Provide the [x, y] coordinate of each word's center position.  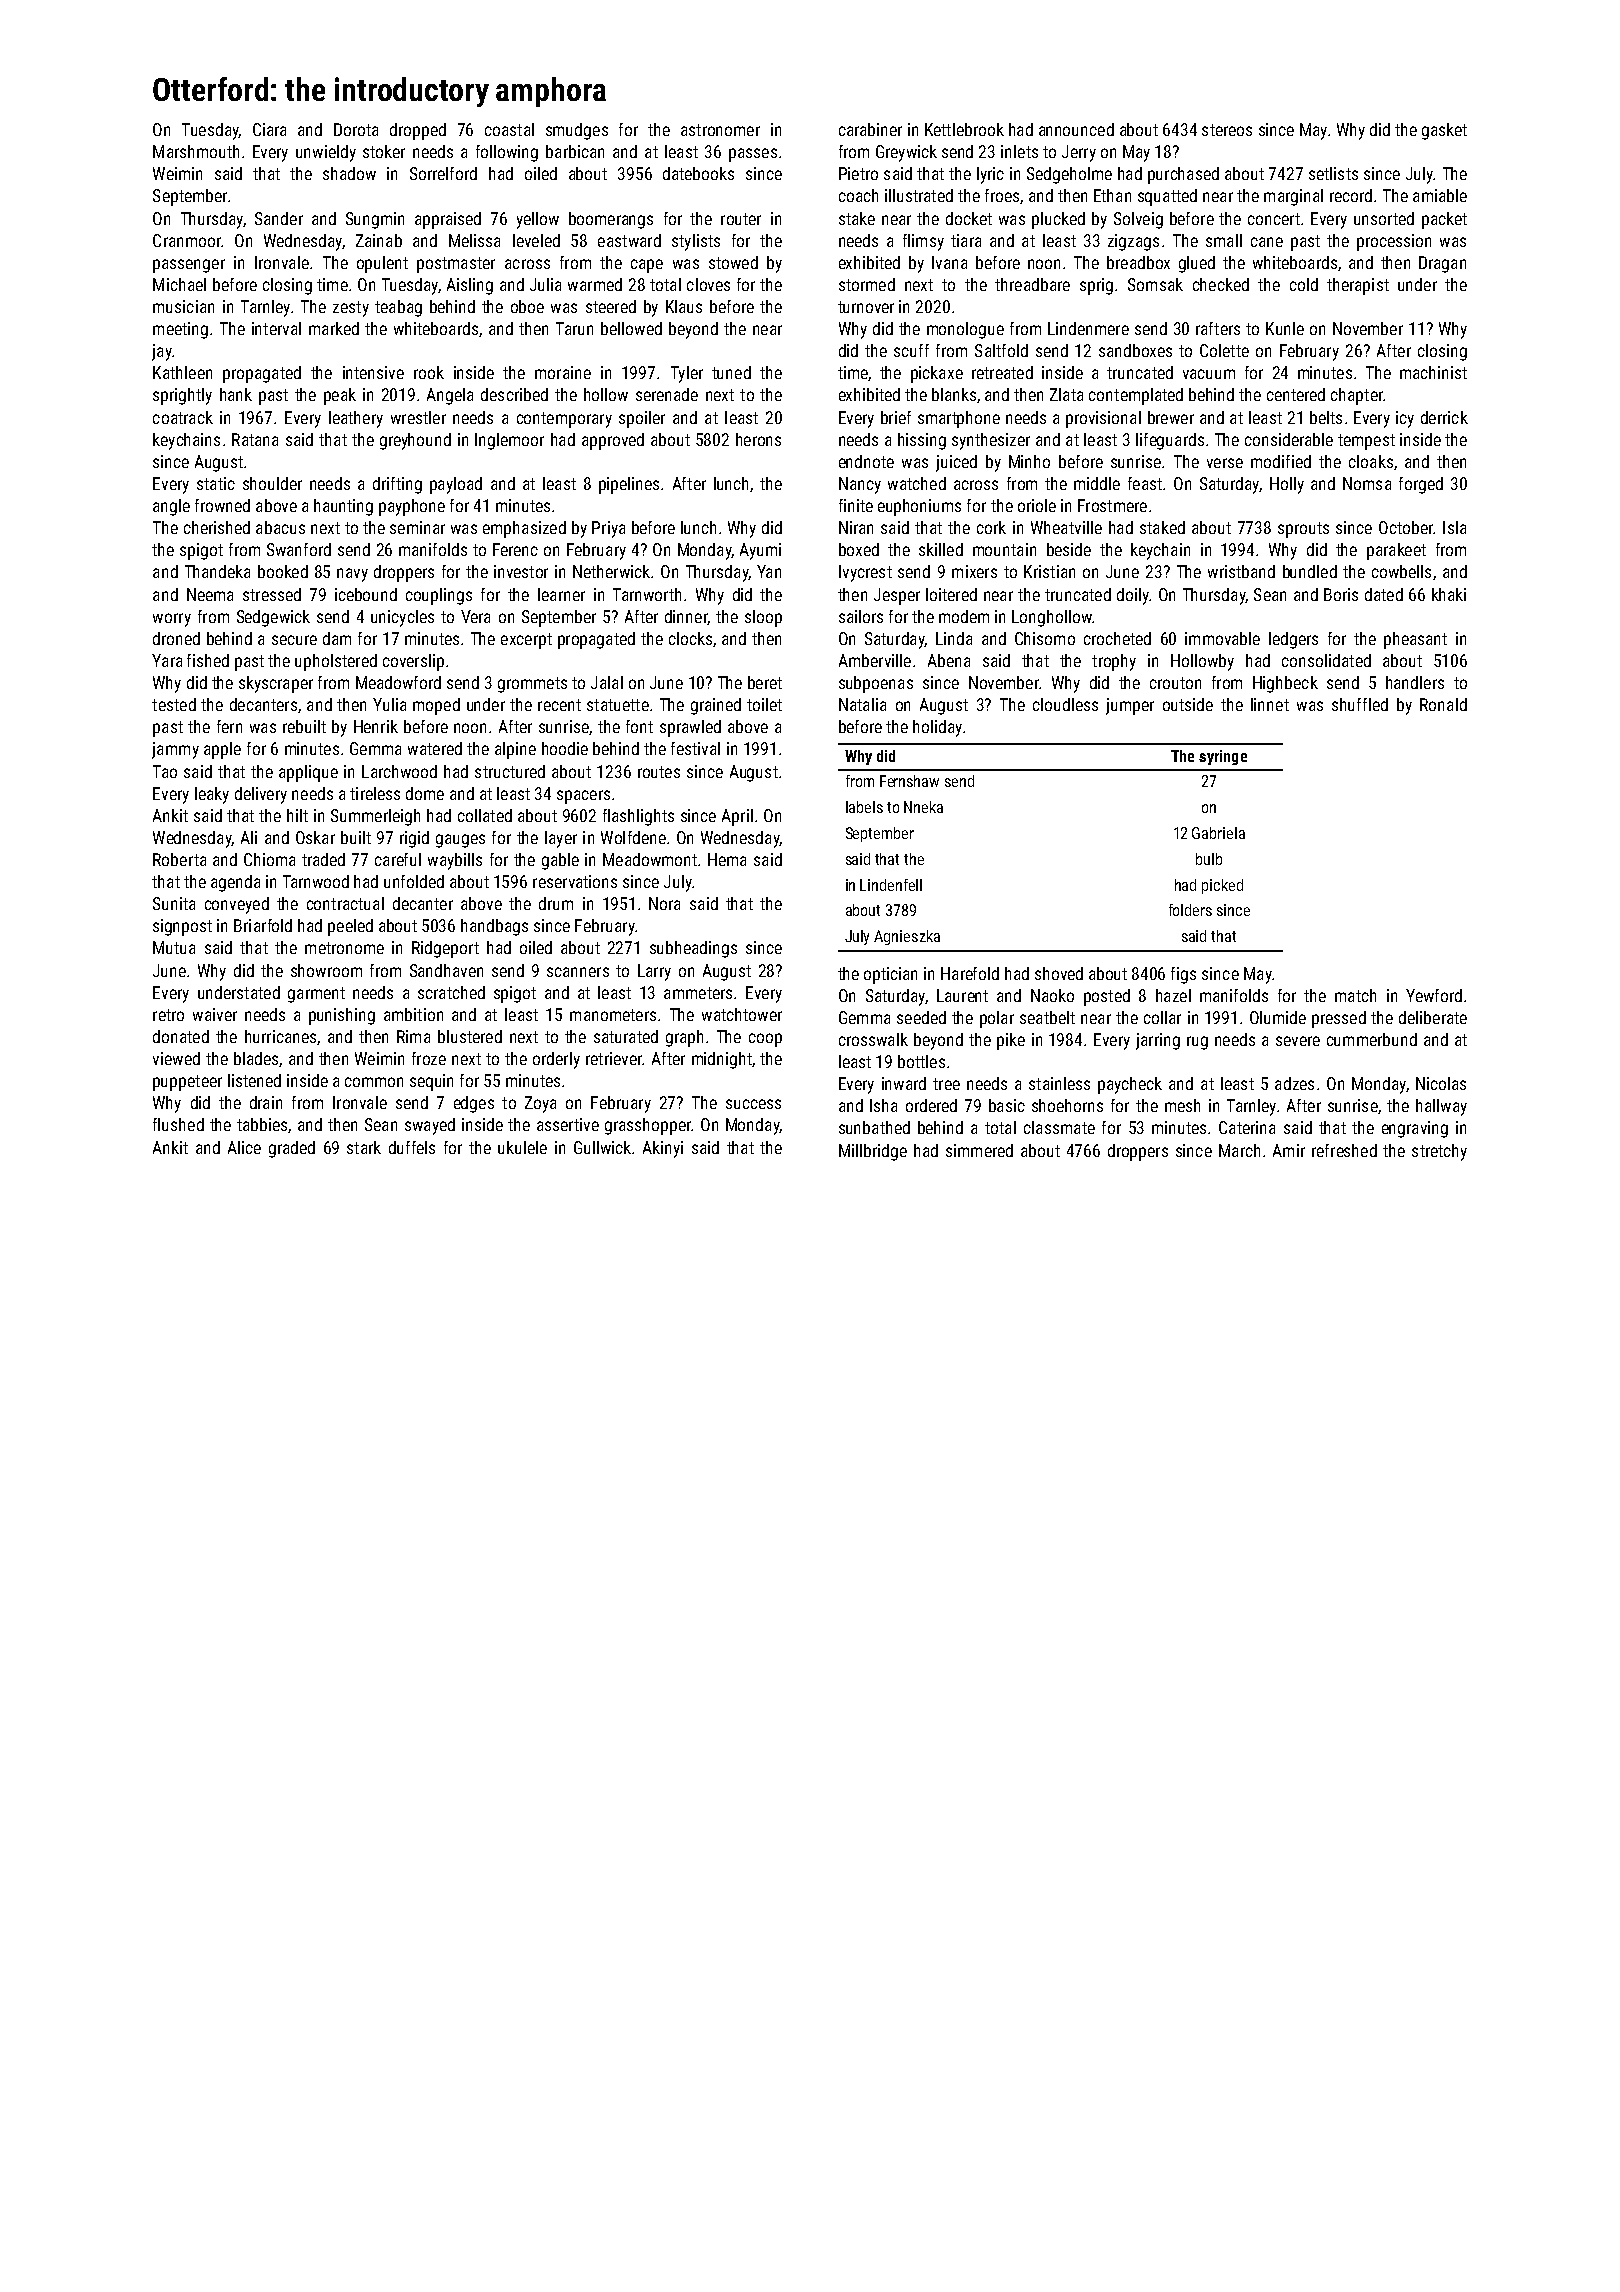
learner [561, 594]
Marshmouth [196, 151]
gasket [1444, 131]
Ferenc [515, 549]
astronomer [720, 130]
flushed [178, 1124]
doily [1133, 596]
